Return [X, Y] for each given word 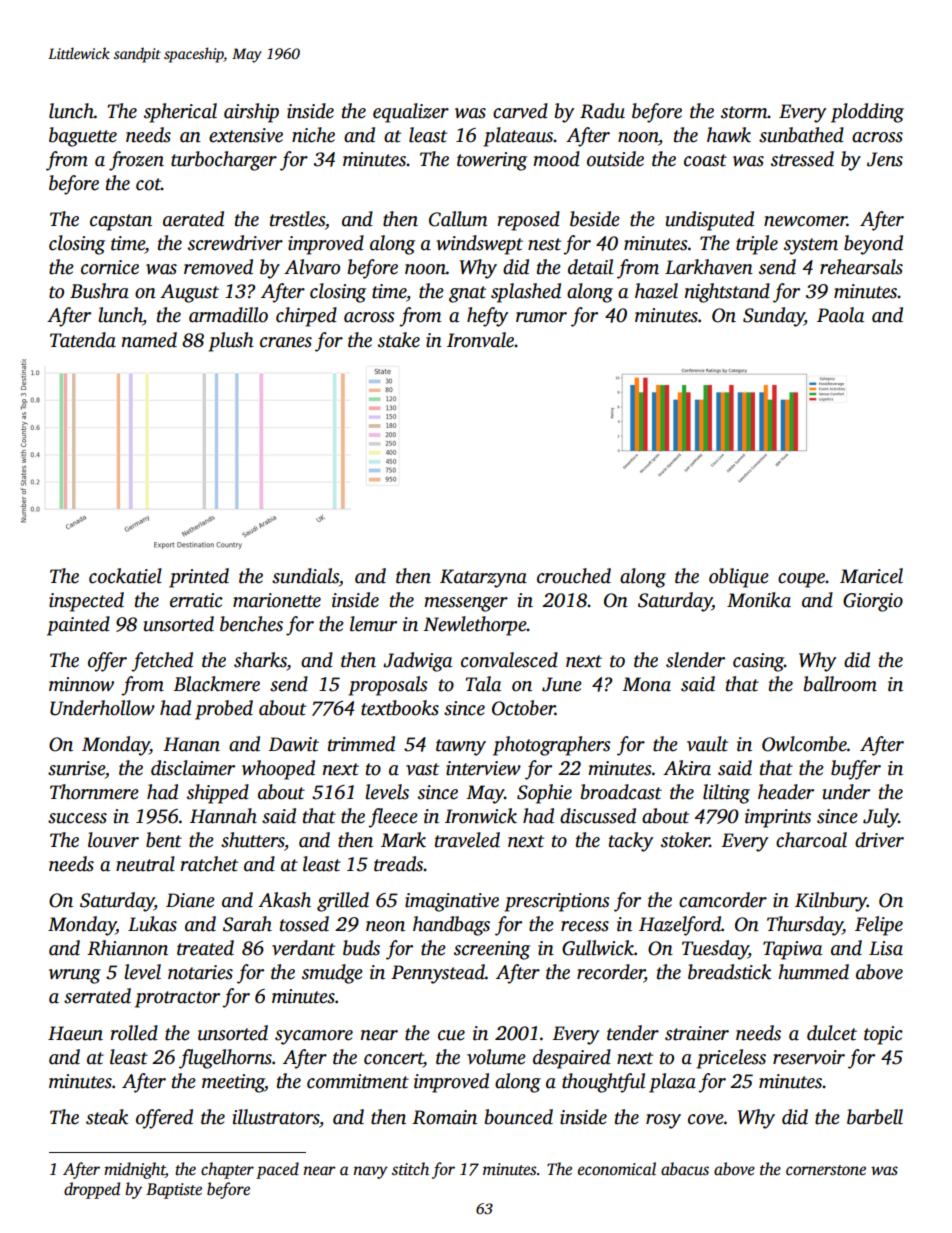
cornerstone [826, 1170]
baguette [83, 137]
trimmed [361, 744]
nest [544, 244]
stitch [410, 1169]
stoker [685, 840]
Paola [840, 315]
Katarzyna [483, 578]
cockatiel [125, 576]
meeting [233, 1083]
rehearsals [861, 267]
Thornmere [94, 792]
